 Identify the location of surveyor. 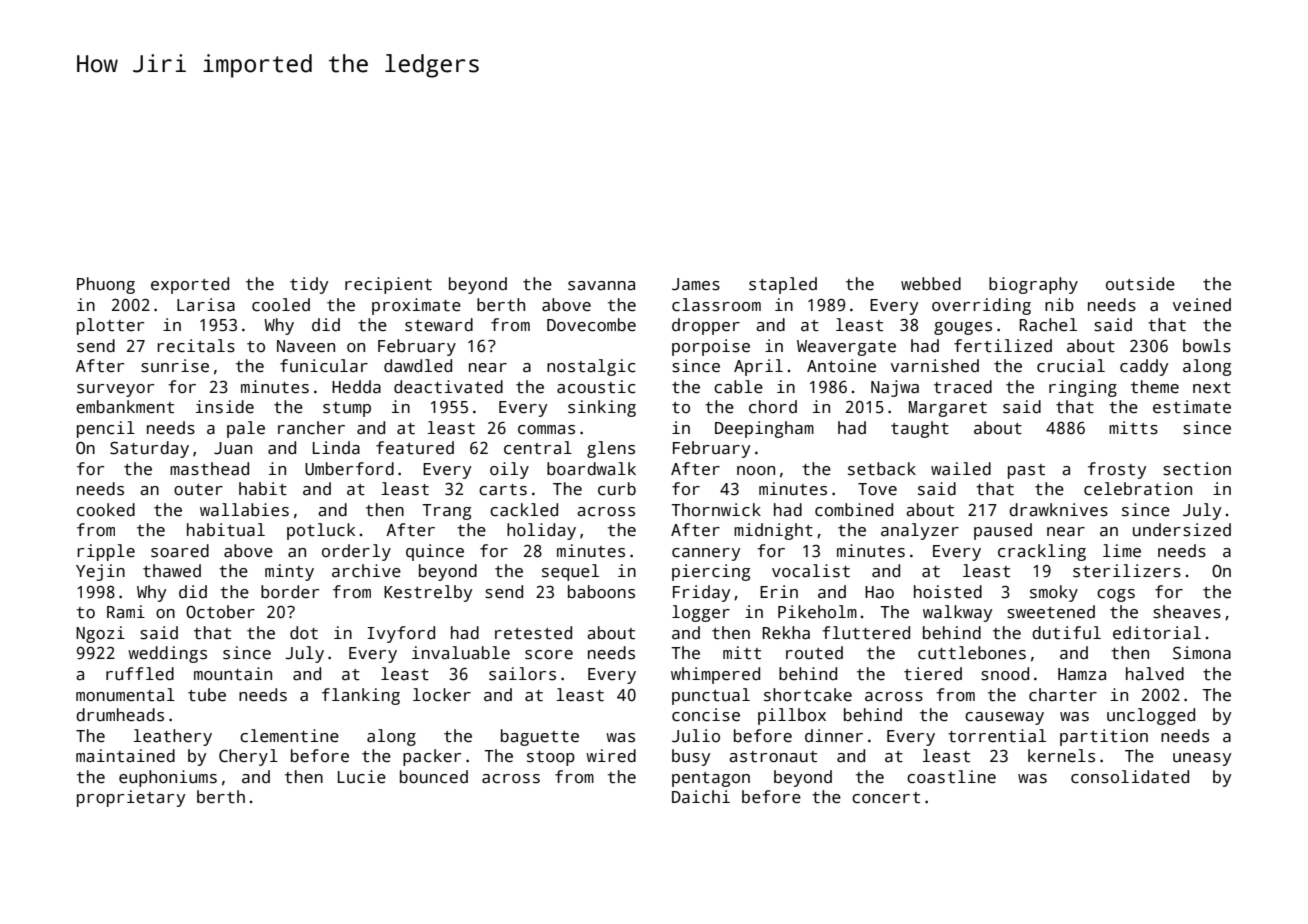
(115, 390).
